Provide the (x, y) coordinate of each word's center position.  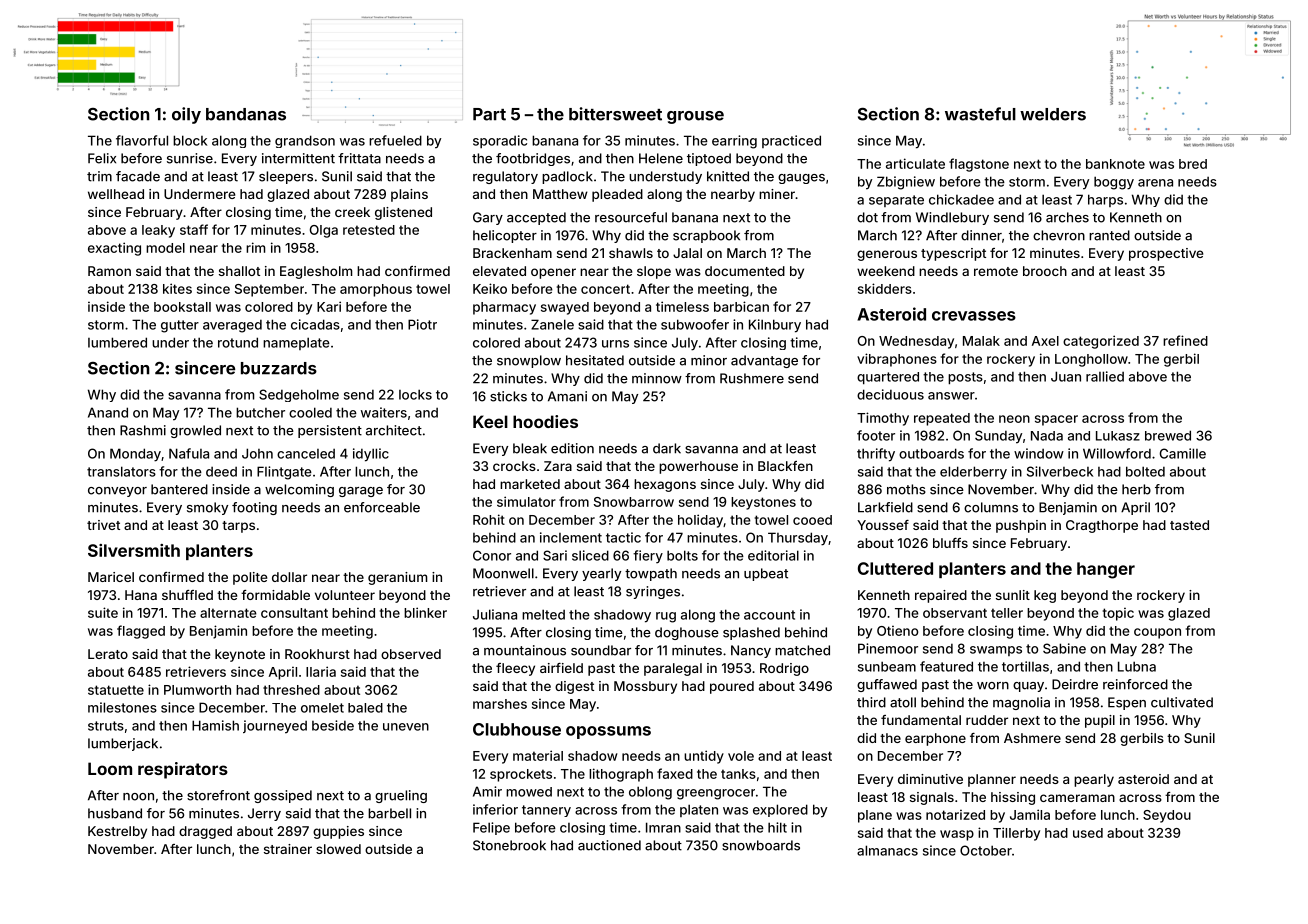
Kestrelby (117, 832)
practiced (791, 141)
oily (186, 115)
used (1088, 833)
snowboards (761, 845)
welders (1053, 114)
